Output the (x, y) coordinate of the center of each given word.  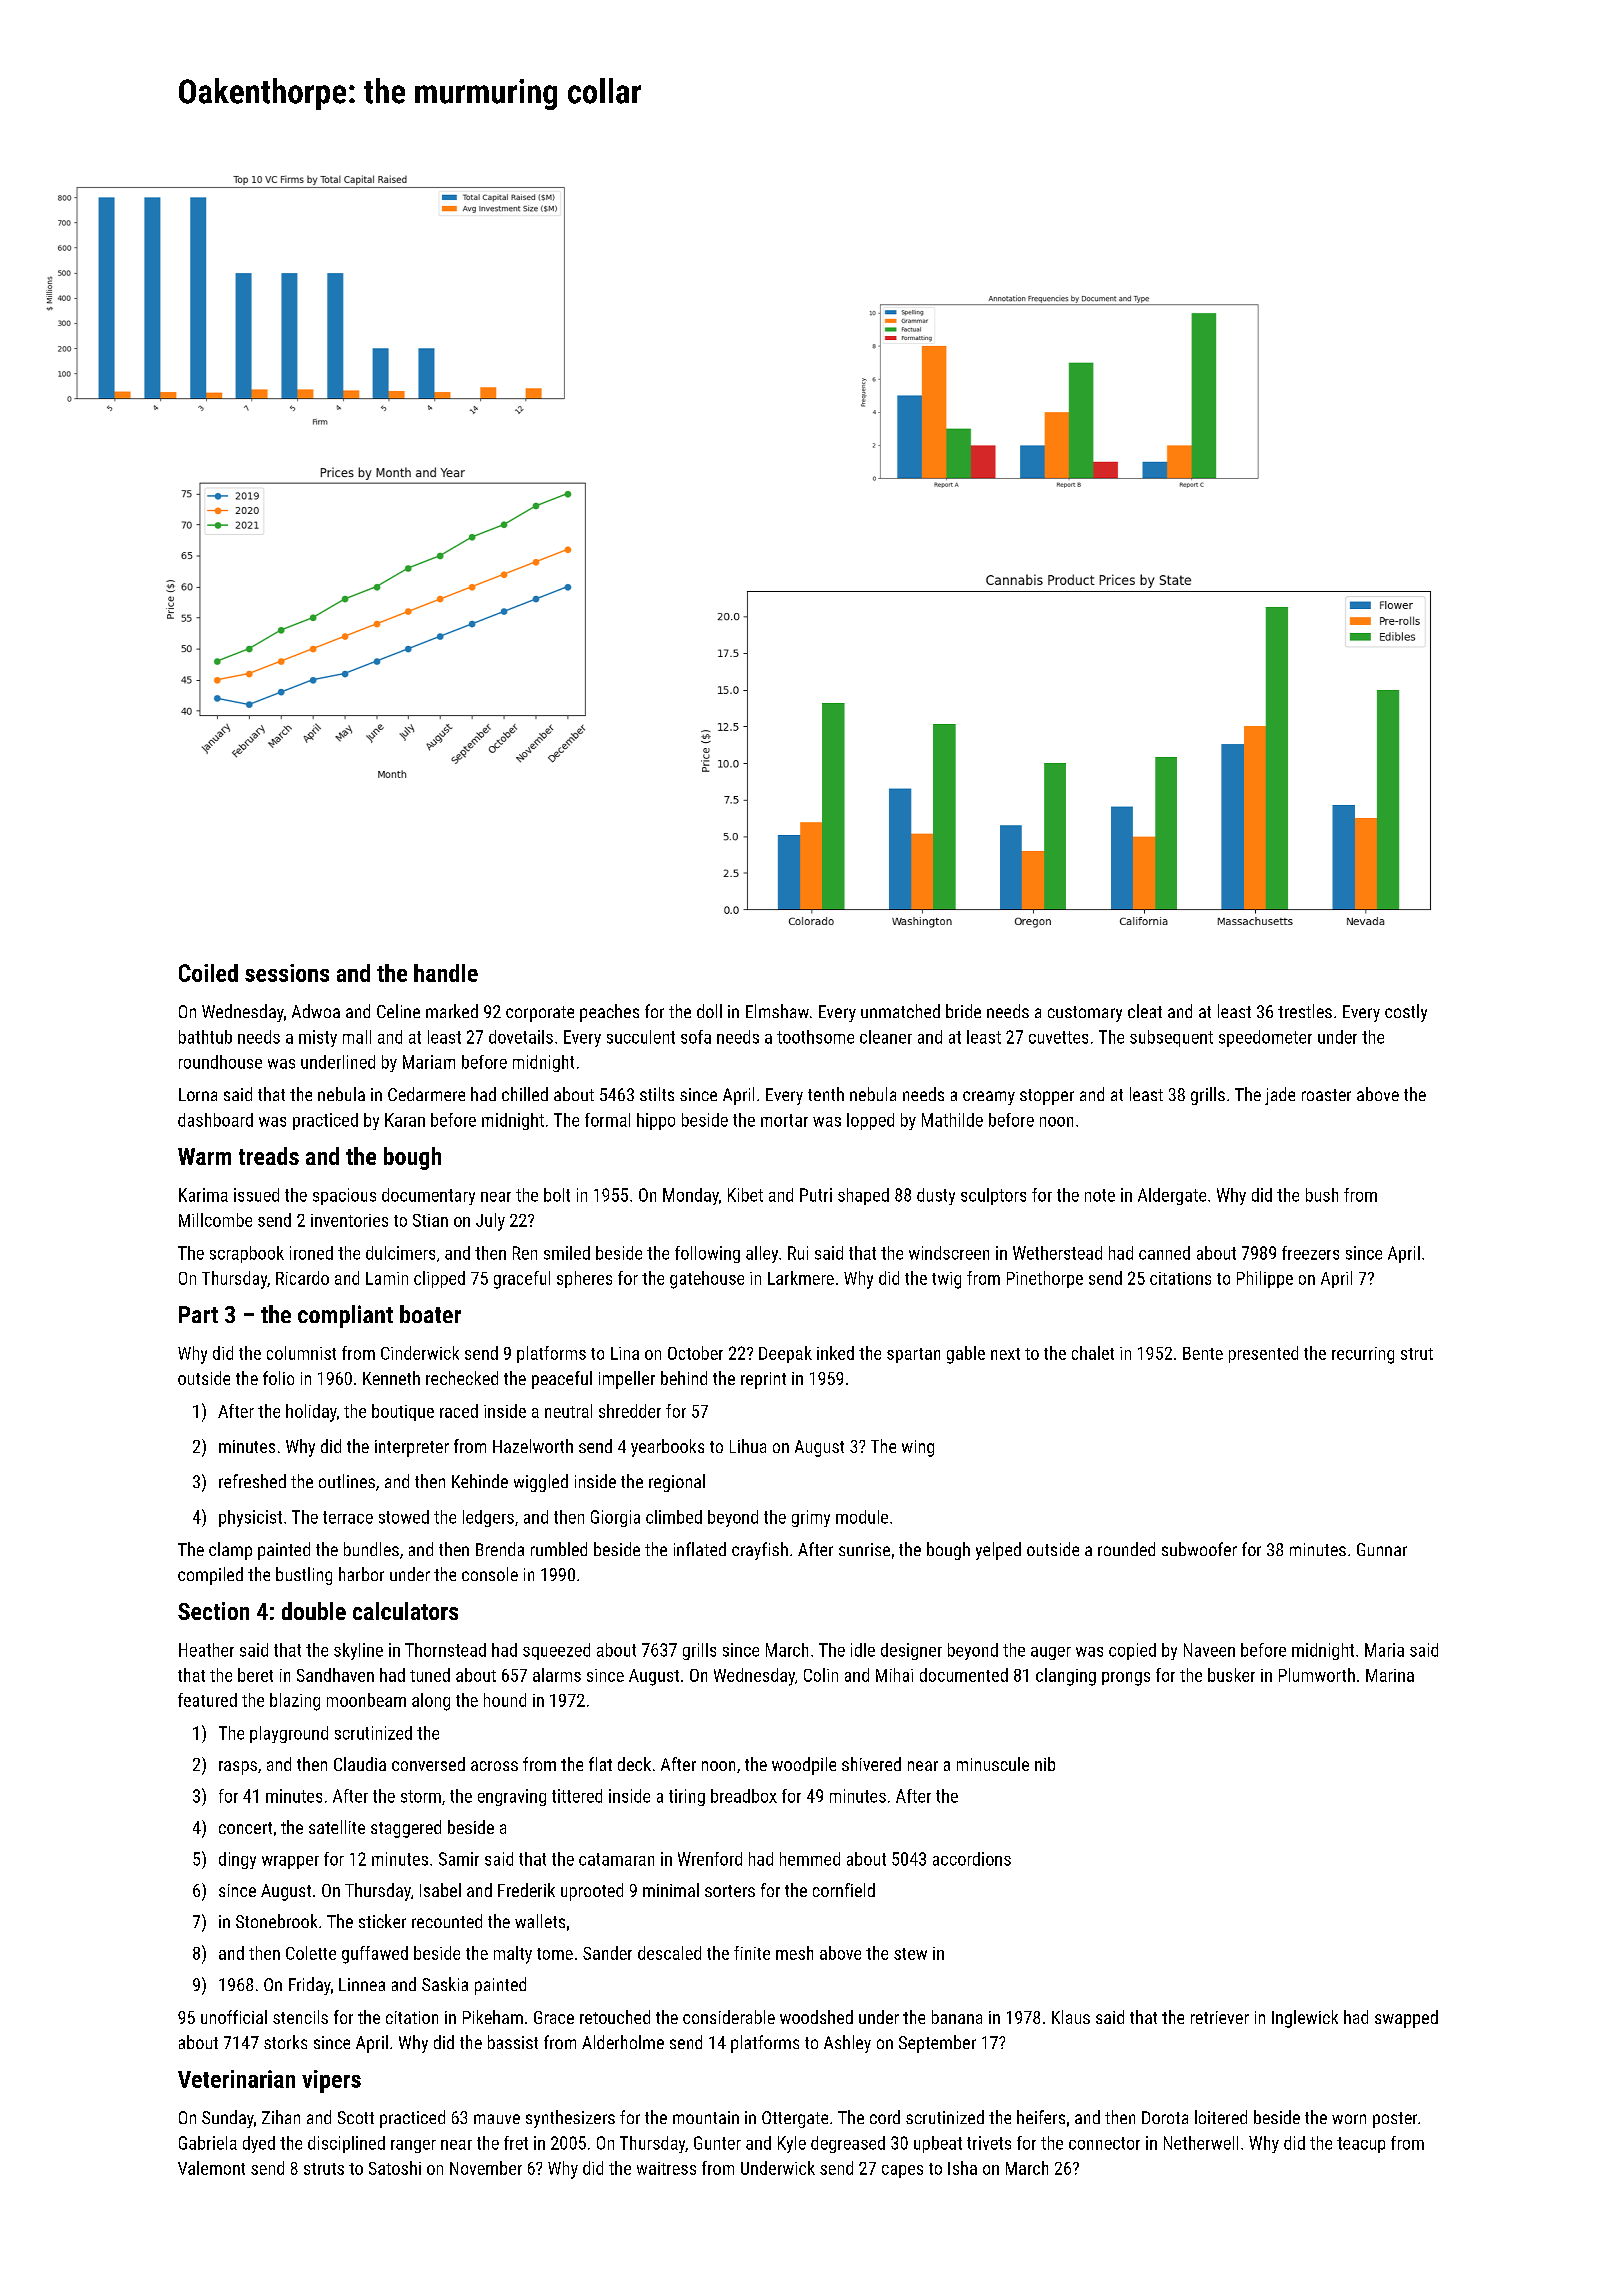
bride (963, 1011)
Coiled (208, 973)
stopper (1047, 1097)
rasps (238, 1768)
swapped (1406, 2019)
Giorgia (615, 1518)
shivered (871, 1764)
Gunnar (1382, 1549)
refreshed (252, 1481)
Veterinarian (236, 2079)
